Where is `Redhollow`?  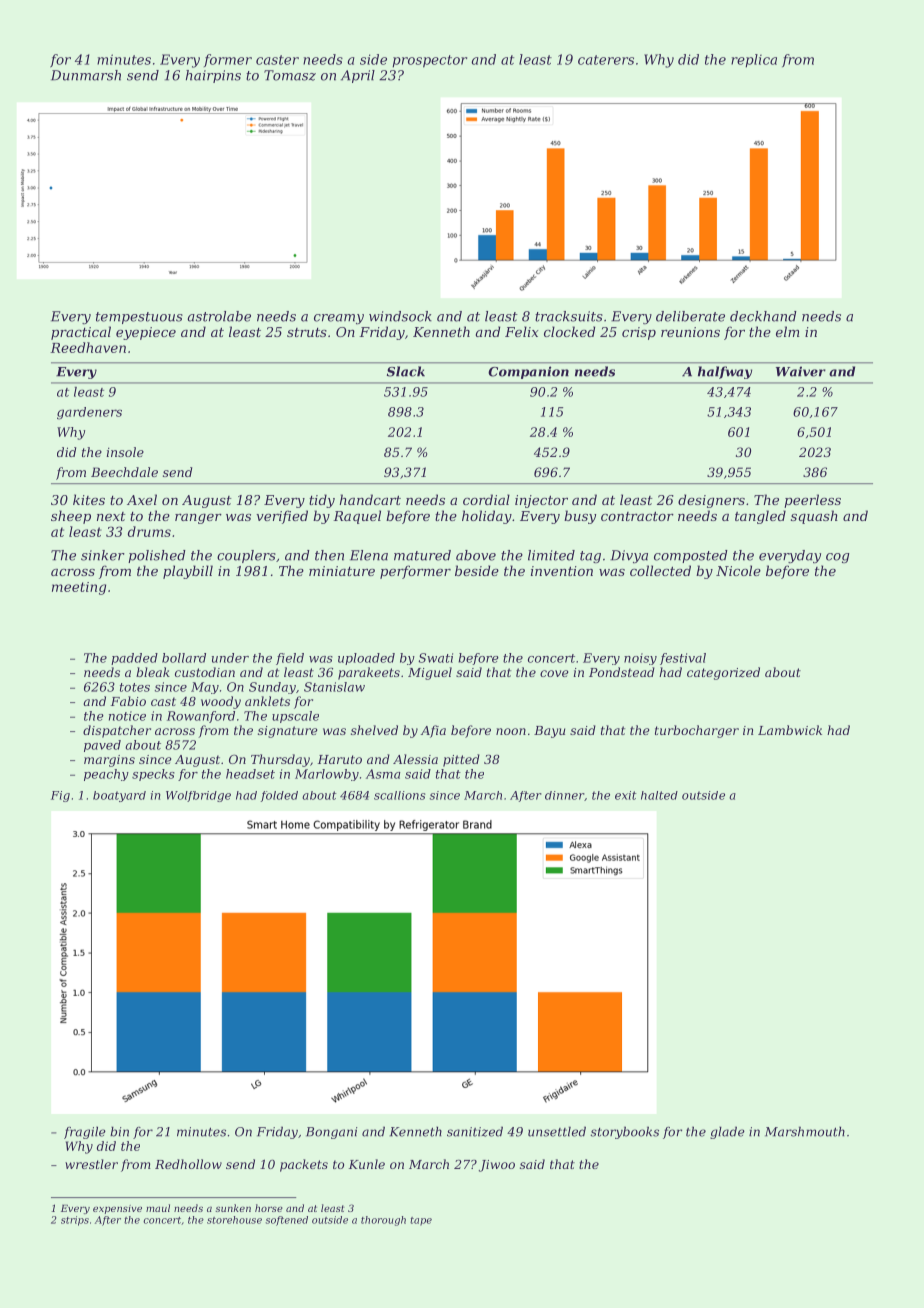 Redhollow is located at coordinates (188, 1164).
